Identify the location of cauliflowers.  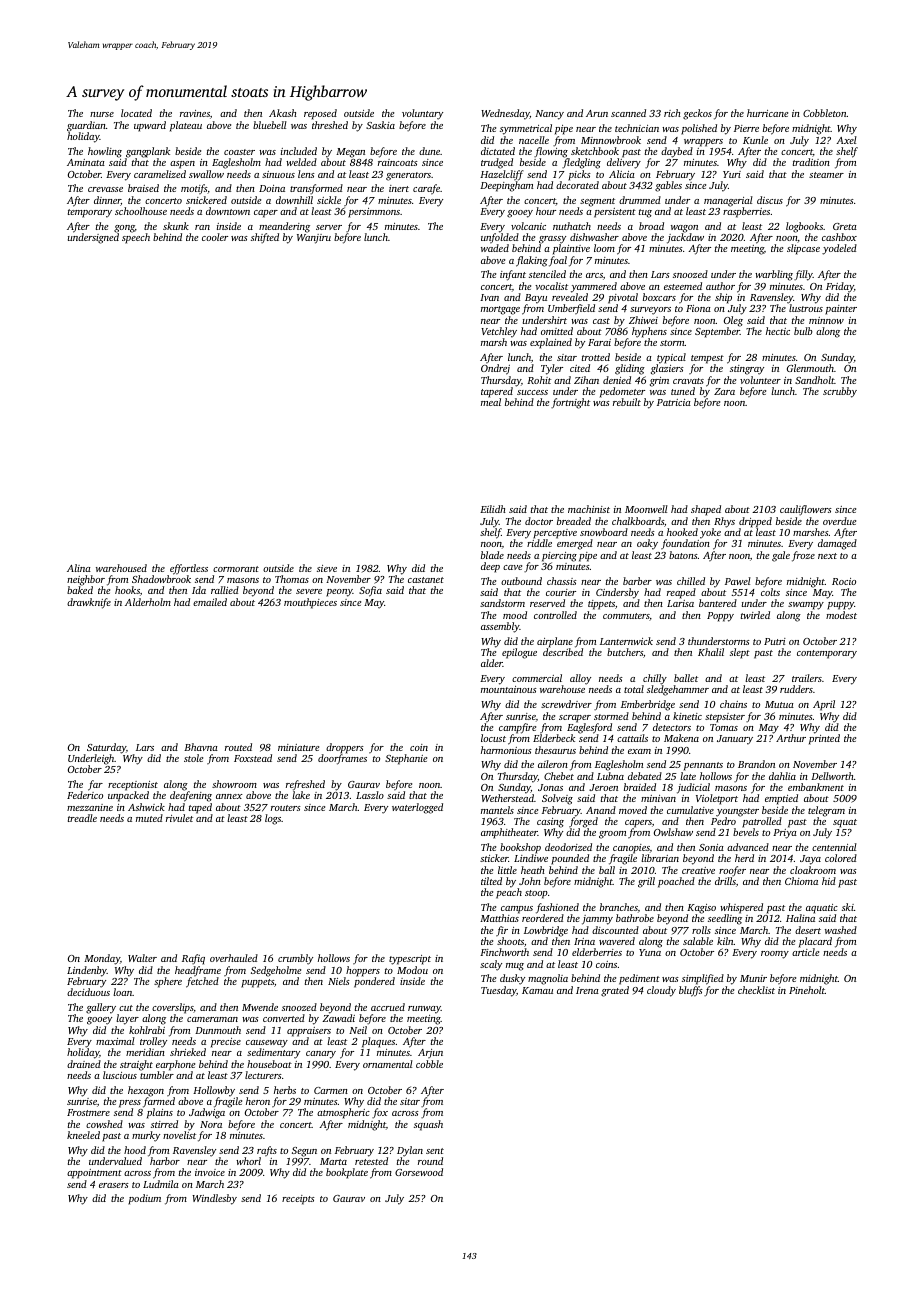
(806, 510).
